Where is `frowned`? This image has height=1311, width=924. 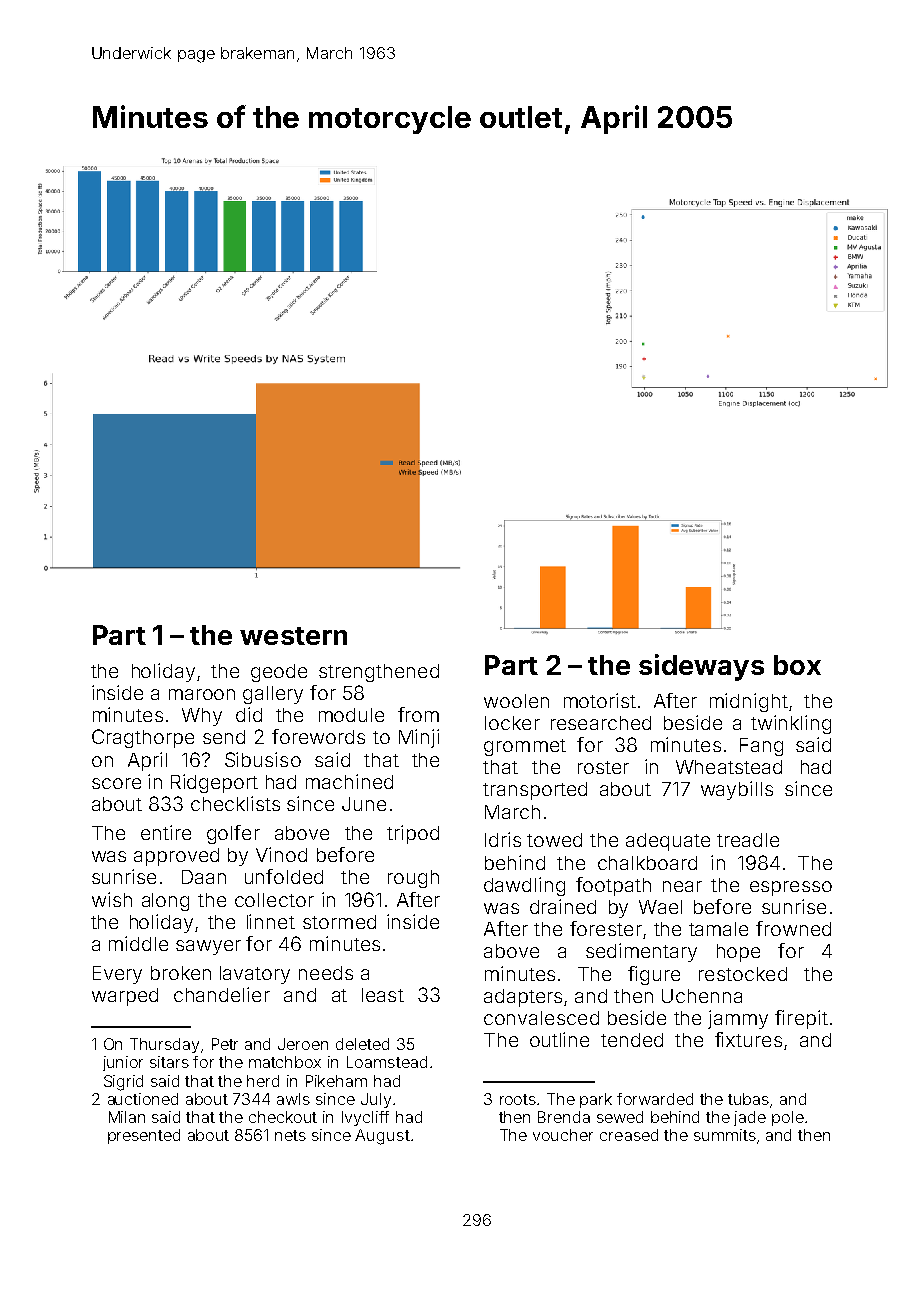
frowned is located at coordinates (793, 928).
